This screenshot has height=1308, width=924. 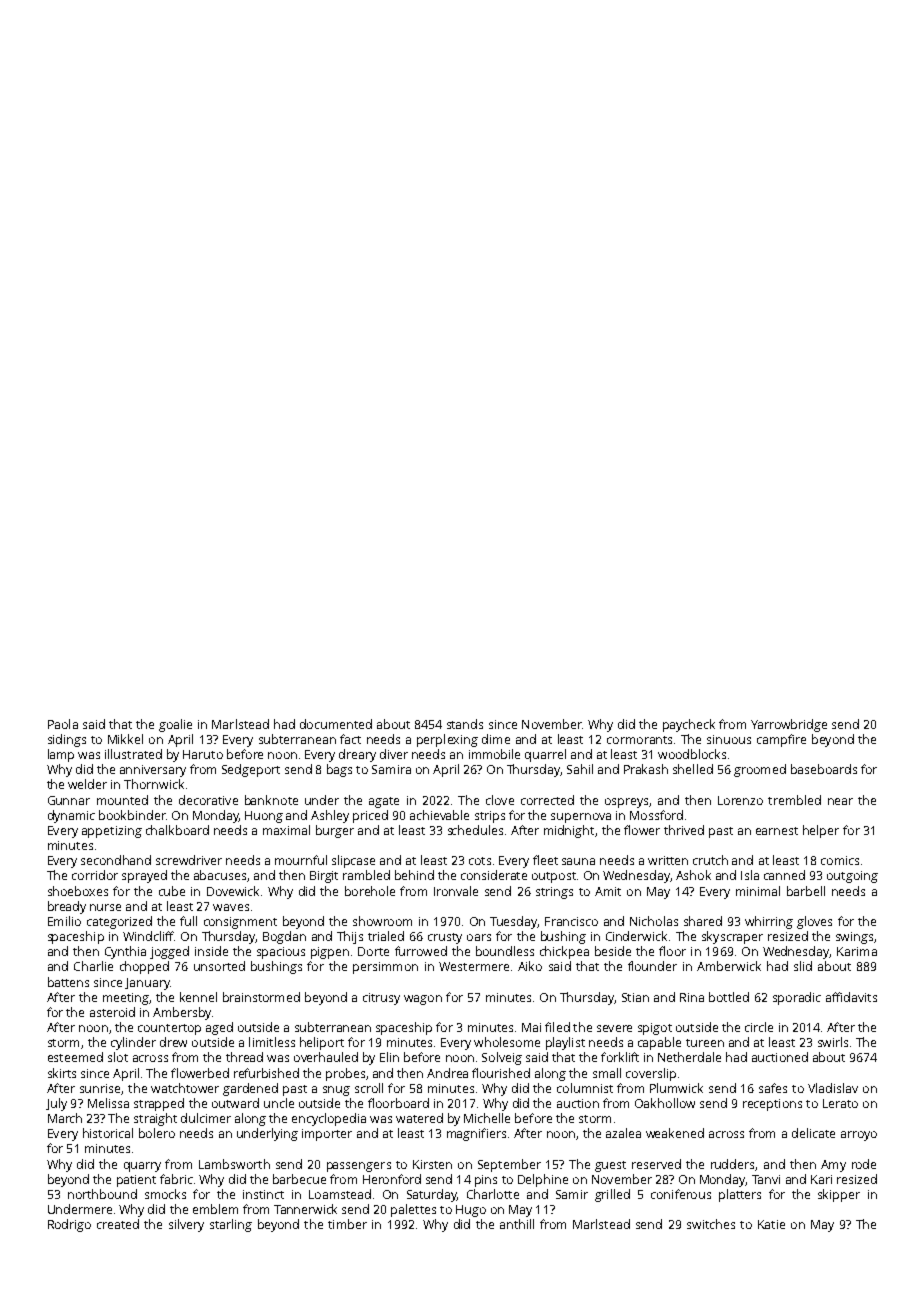 What do you see at coordinates (501, 1073) in the screenshot?
I see `flourished` at bounding box center [501, 1073].
